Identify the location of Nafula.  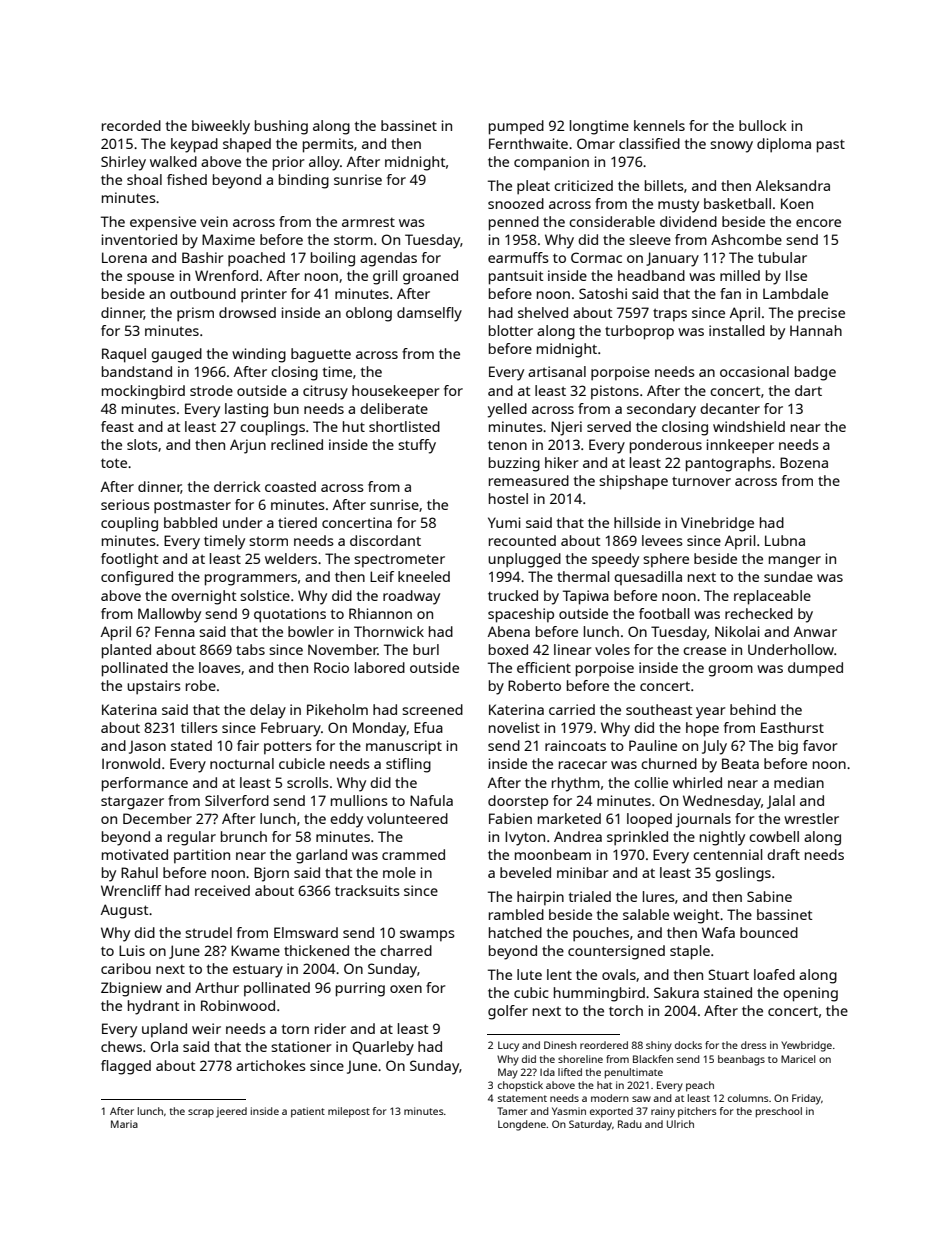
(431, 800).
